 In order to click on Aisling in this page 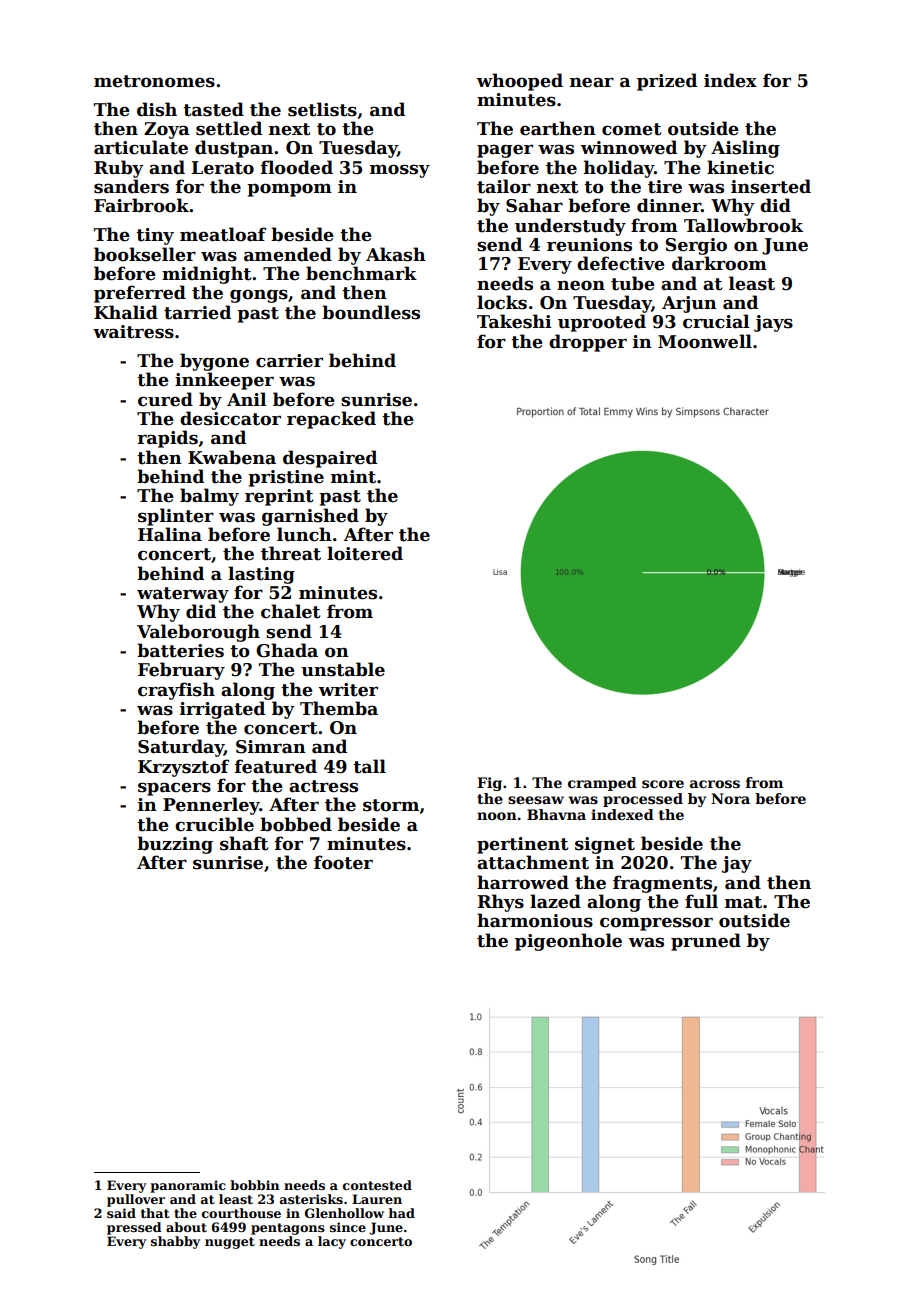, I will do `click(745, 149)`.
